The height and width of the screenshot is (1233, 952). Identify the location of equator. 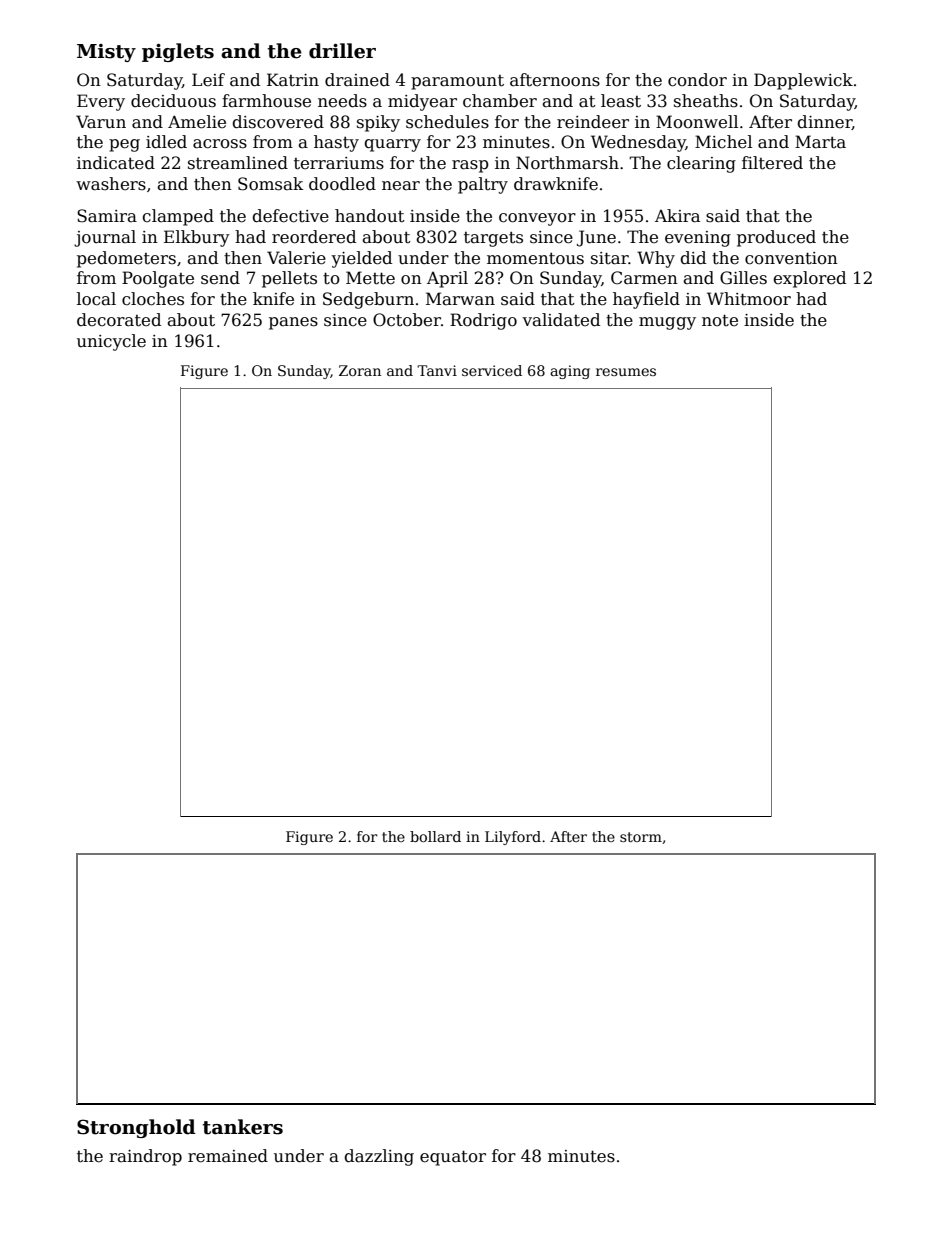
(453, 1158).
